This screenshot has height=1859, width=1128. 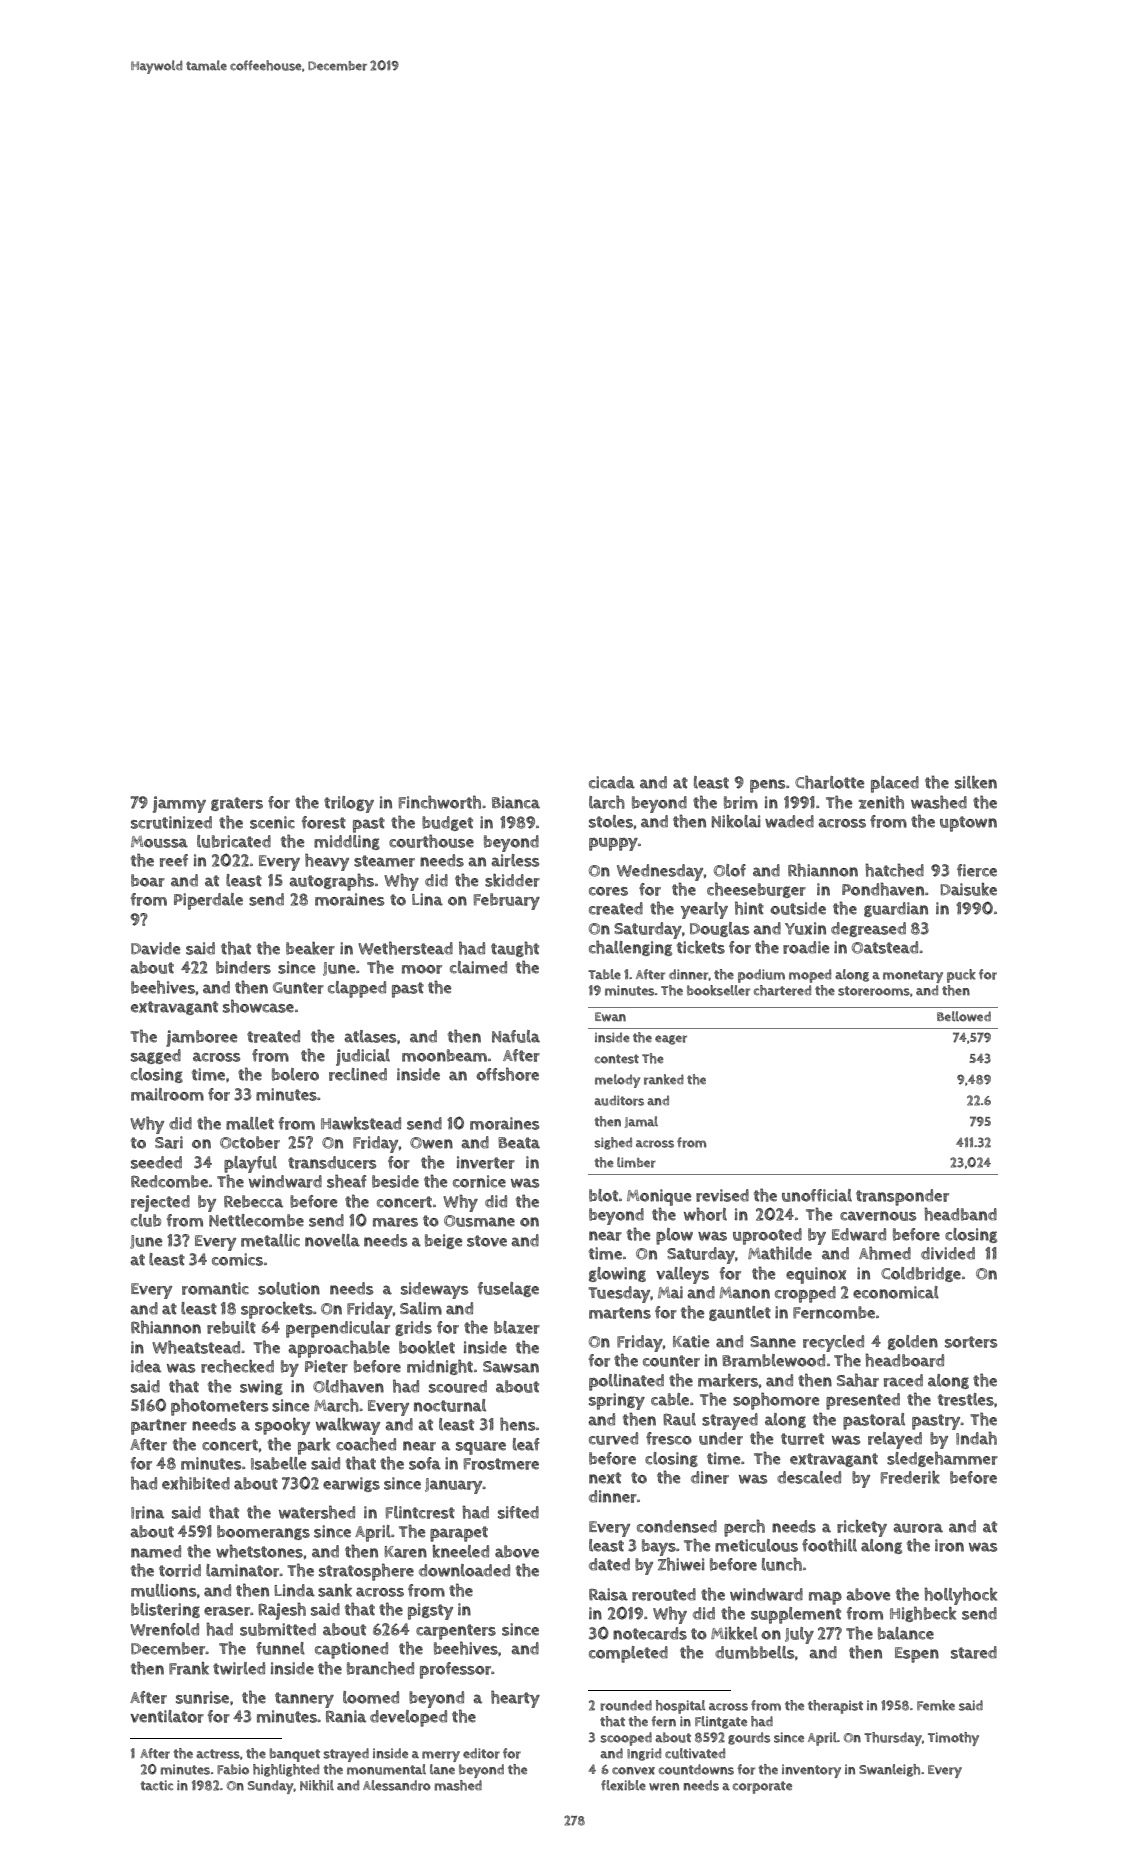 What do you see at coordinates (896, 1292) in the screenshot?
I see `economical` at bounding box center [896, 1292].
